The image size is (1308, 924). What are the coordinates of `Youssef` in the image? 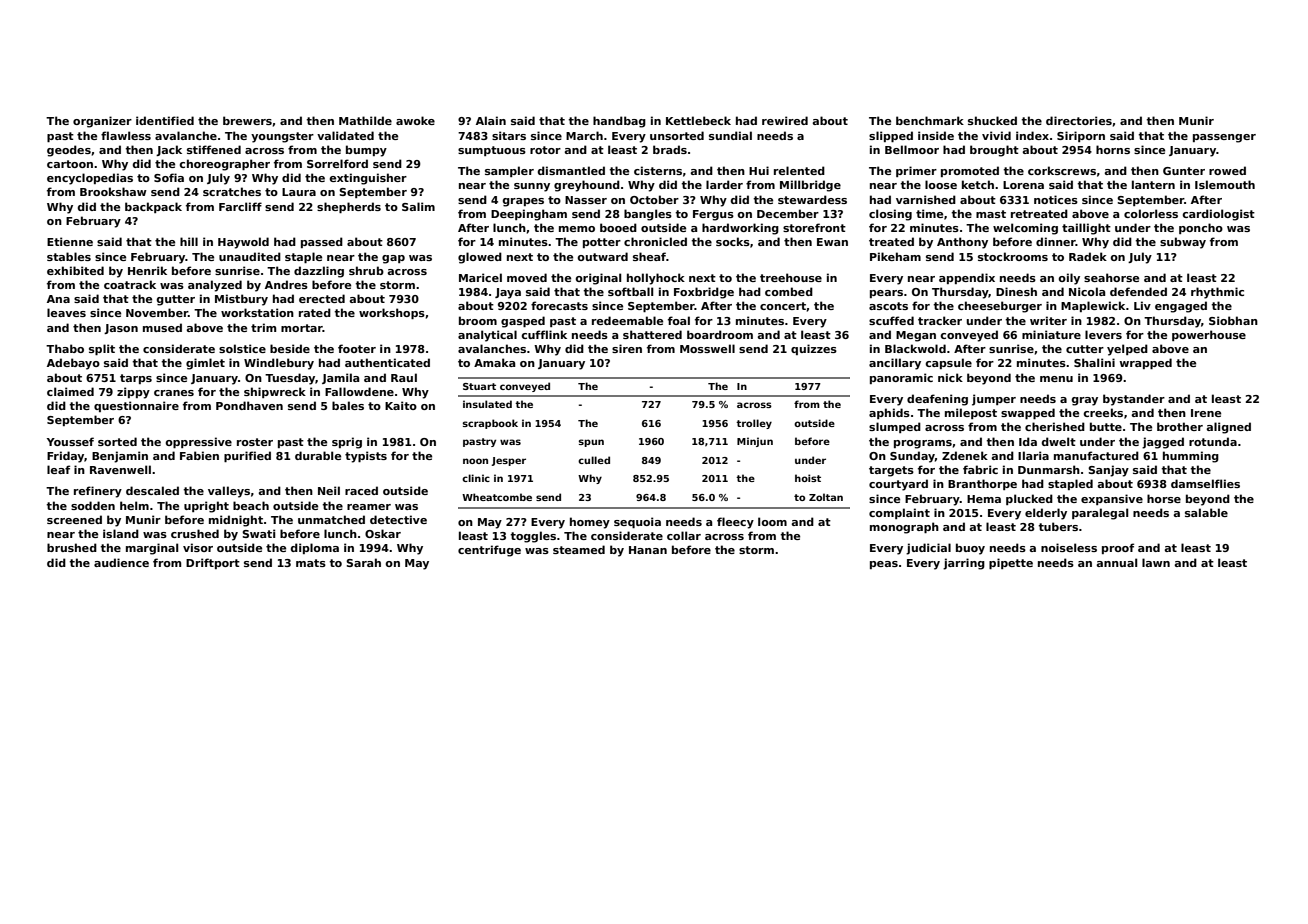 It's located at (70, 441).
